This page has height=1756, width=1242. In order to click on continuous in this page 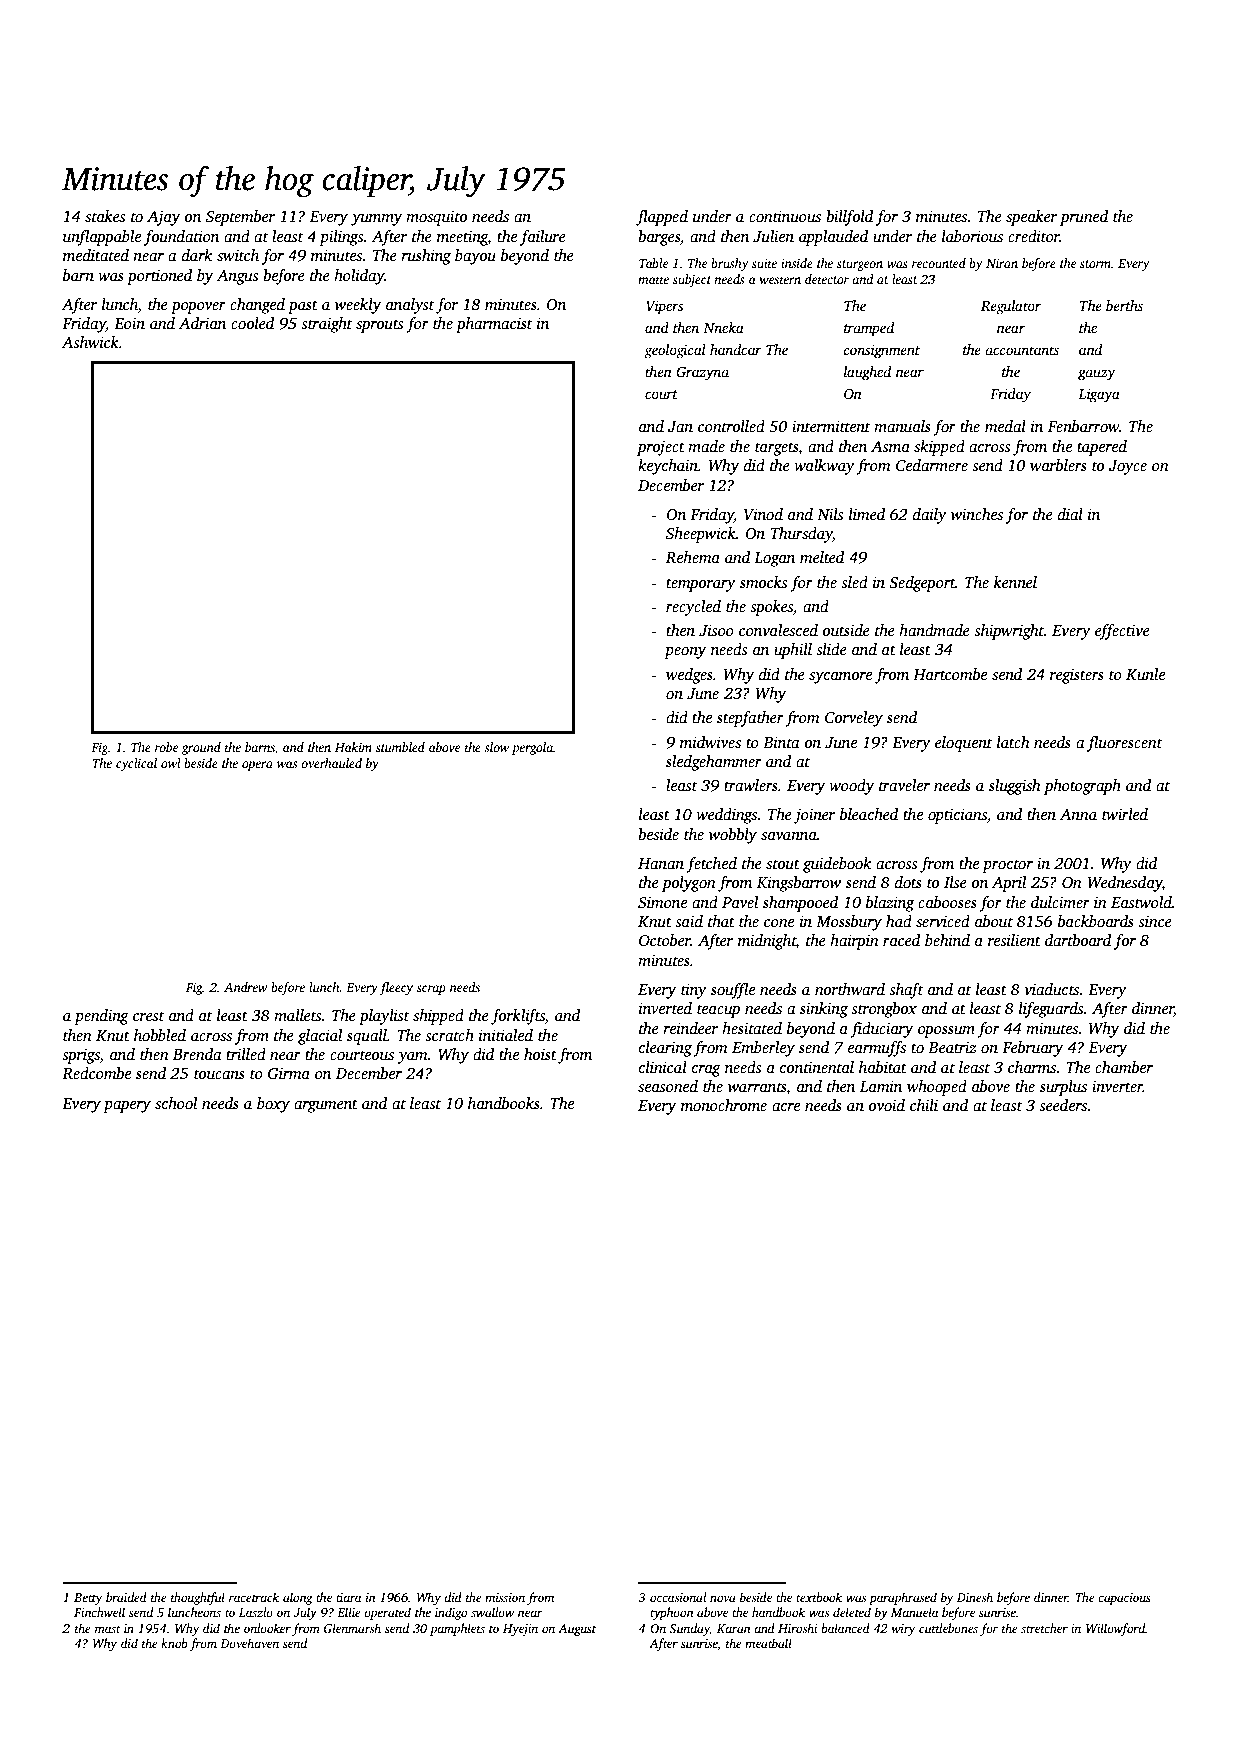, I will do `click(785, 216)`.
